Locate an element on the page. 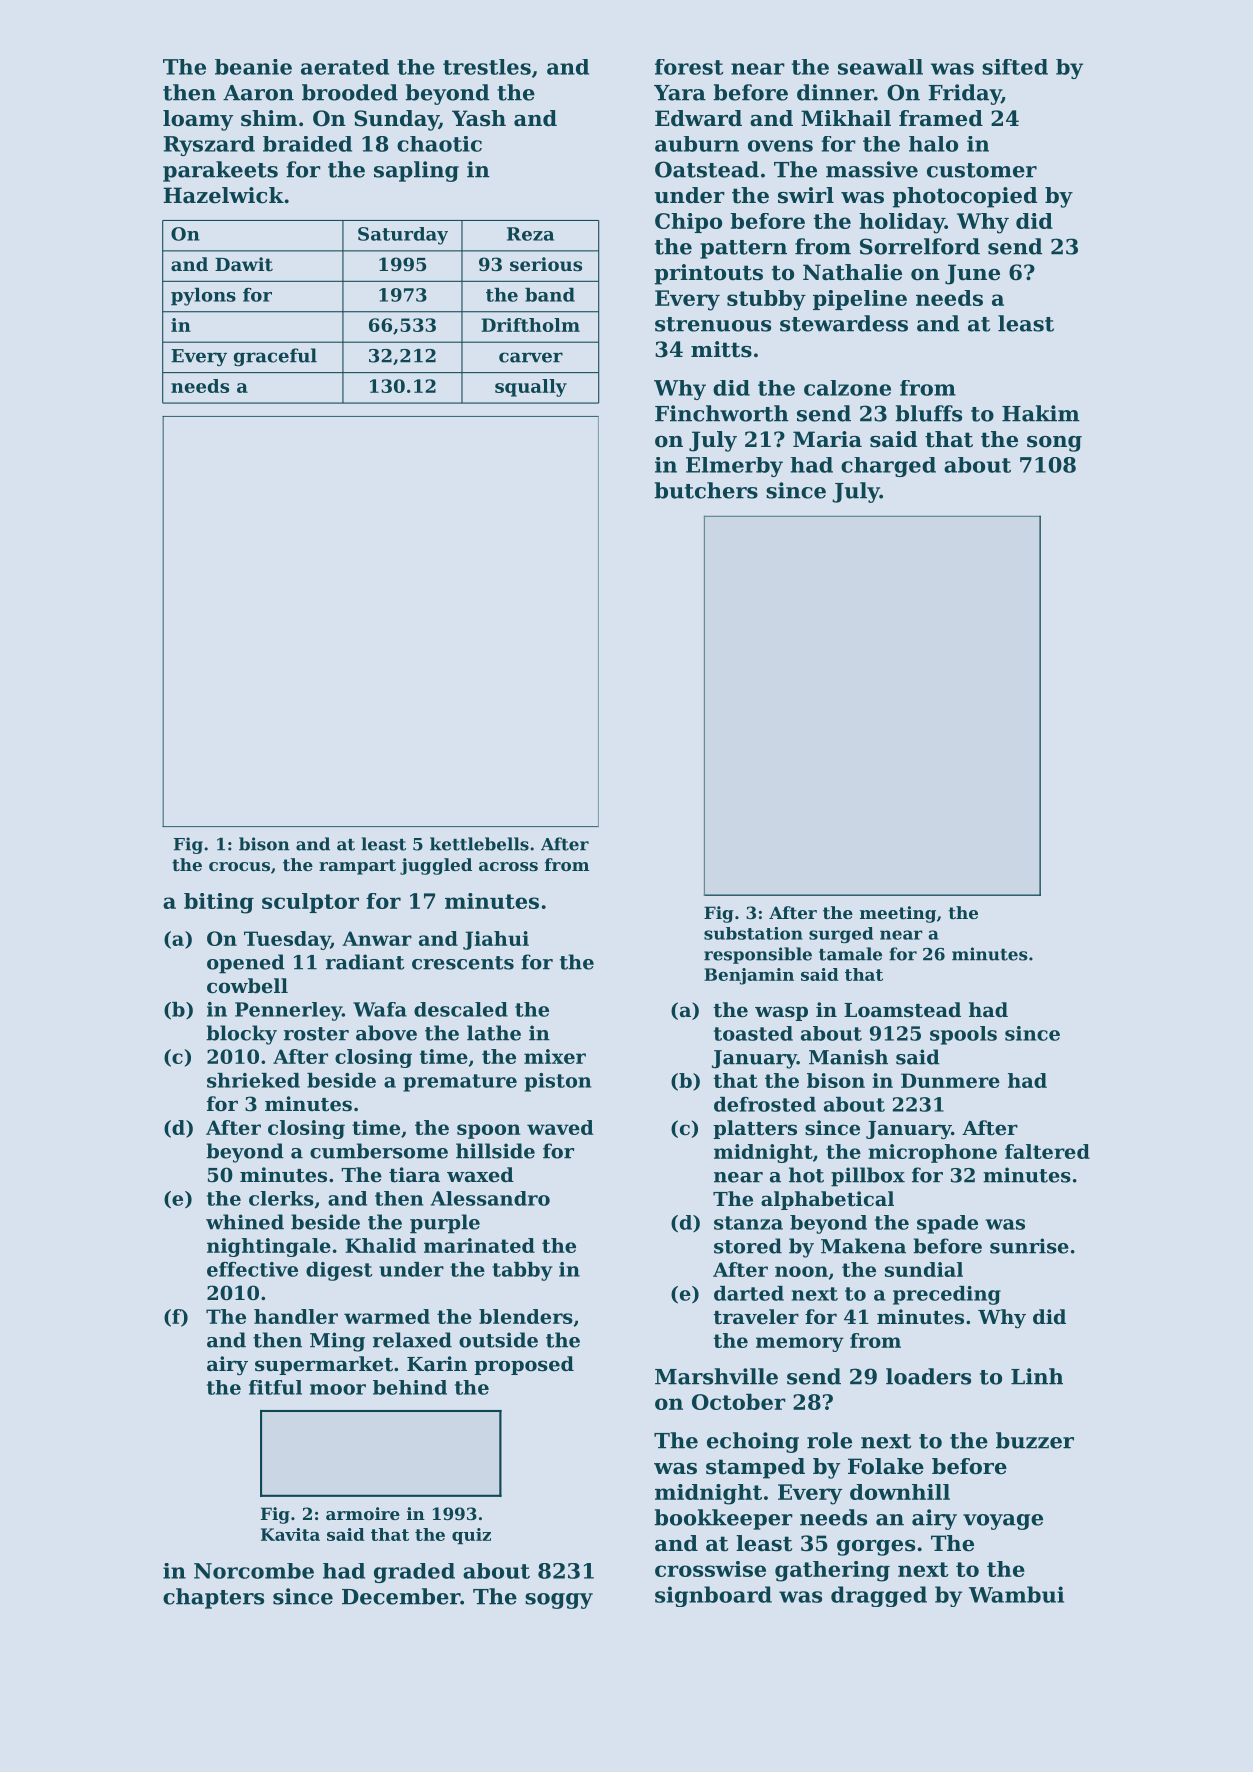 This document has height=1772, width=1253. squally is located at coordinates (531, 388).
